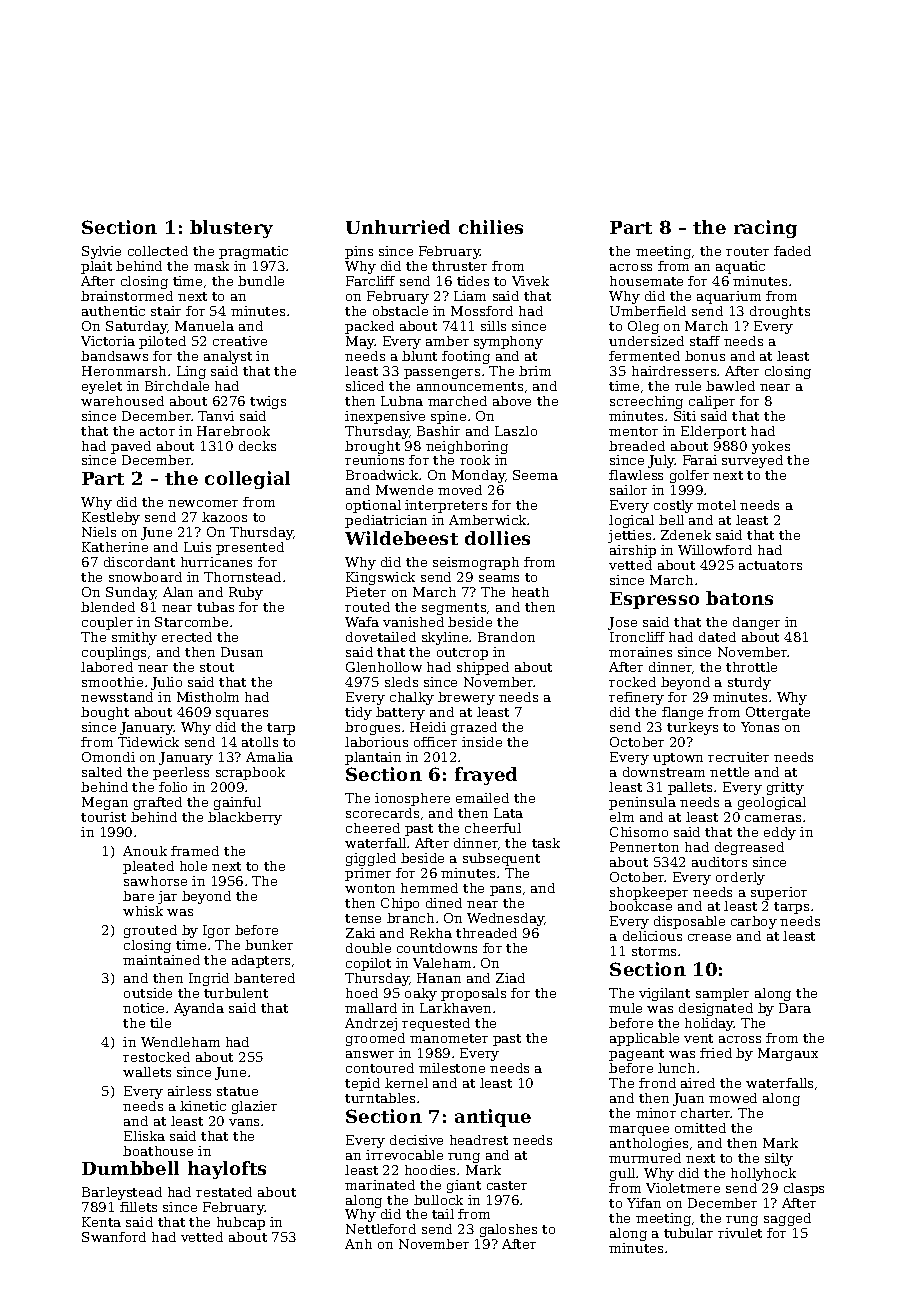  Describe the element at coordinates (740, 1233) in the screenshot. I see `rivulet` at that location.
